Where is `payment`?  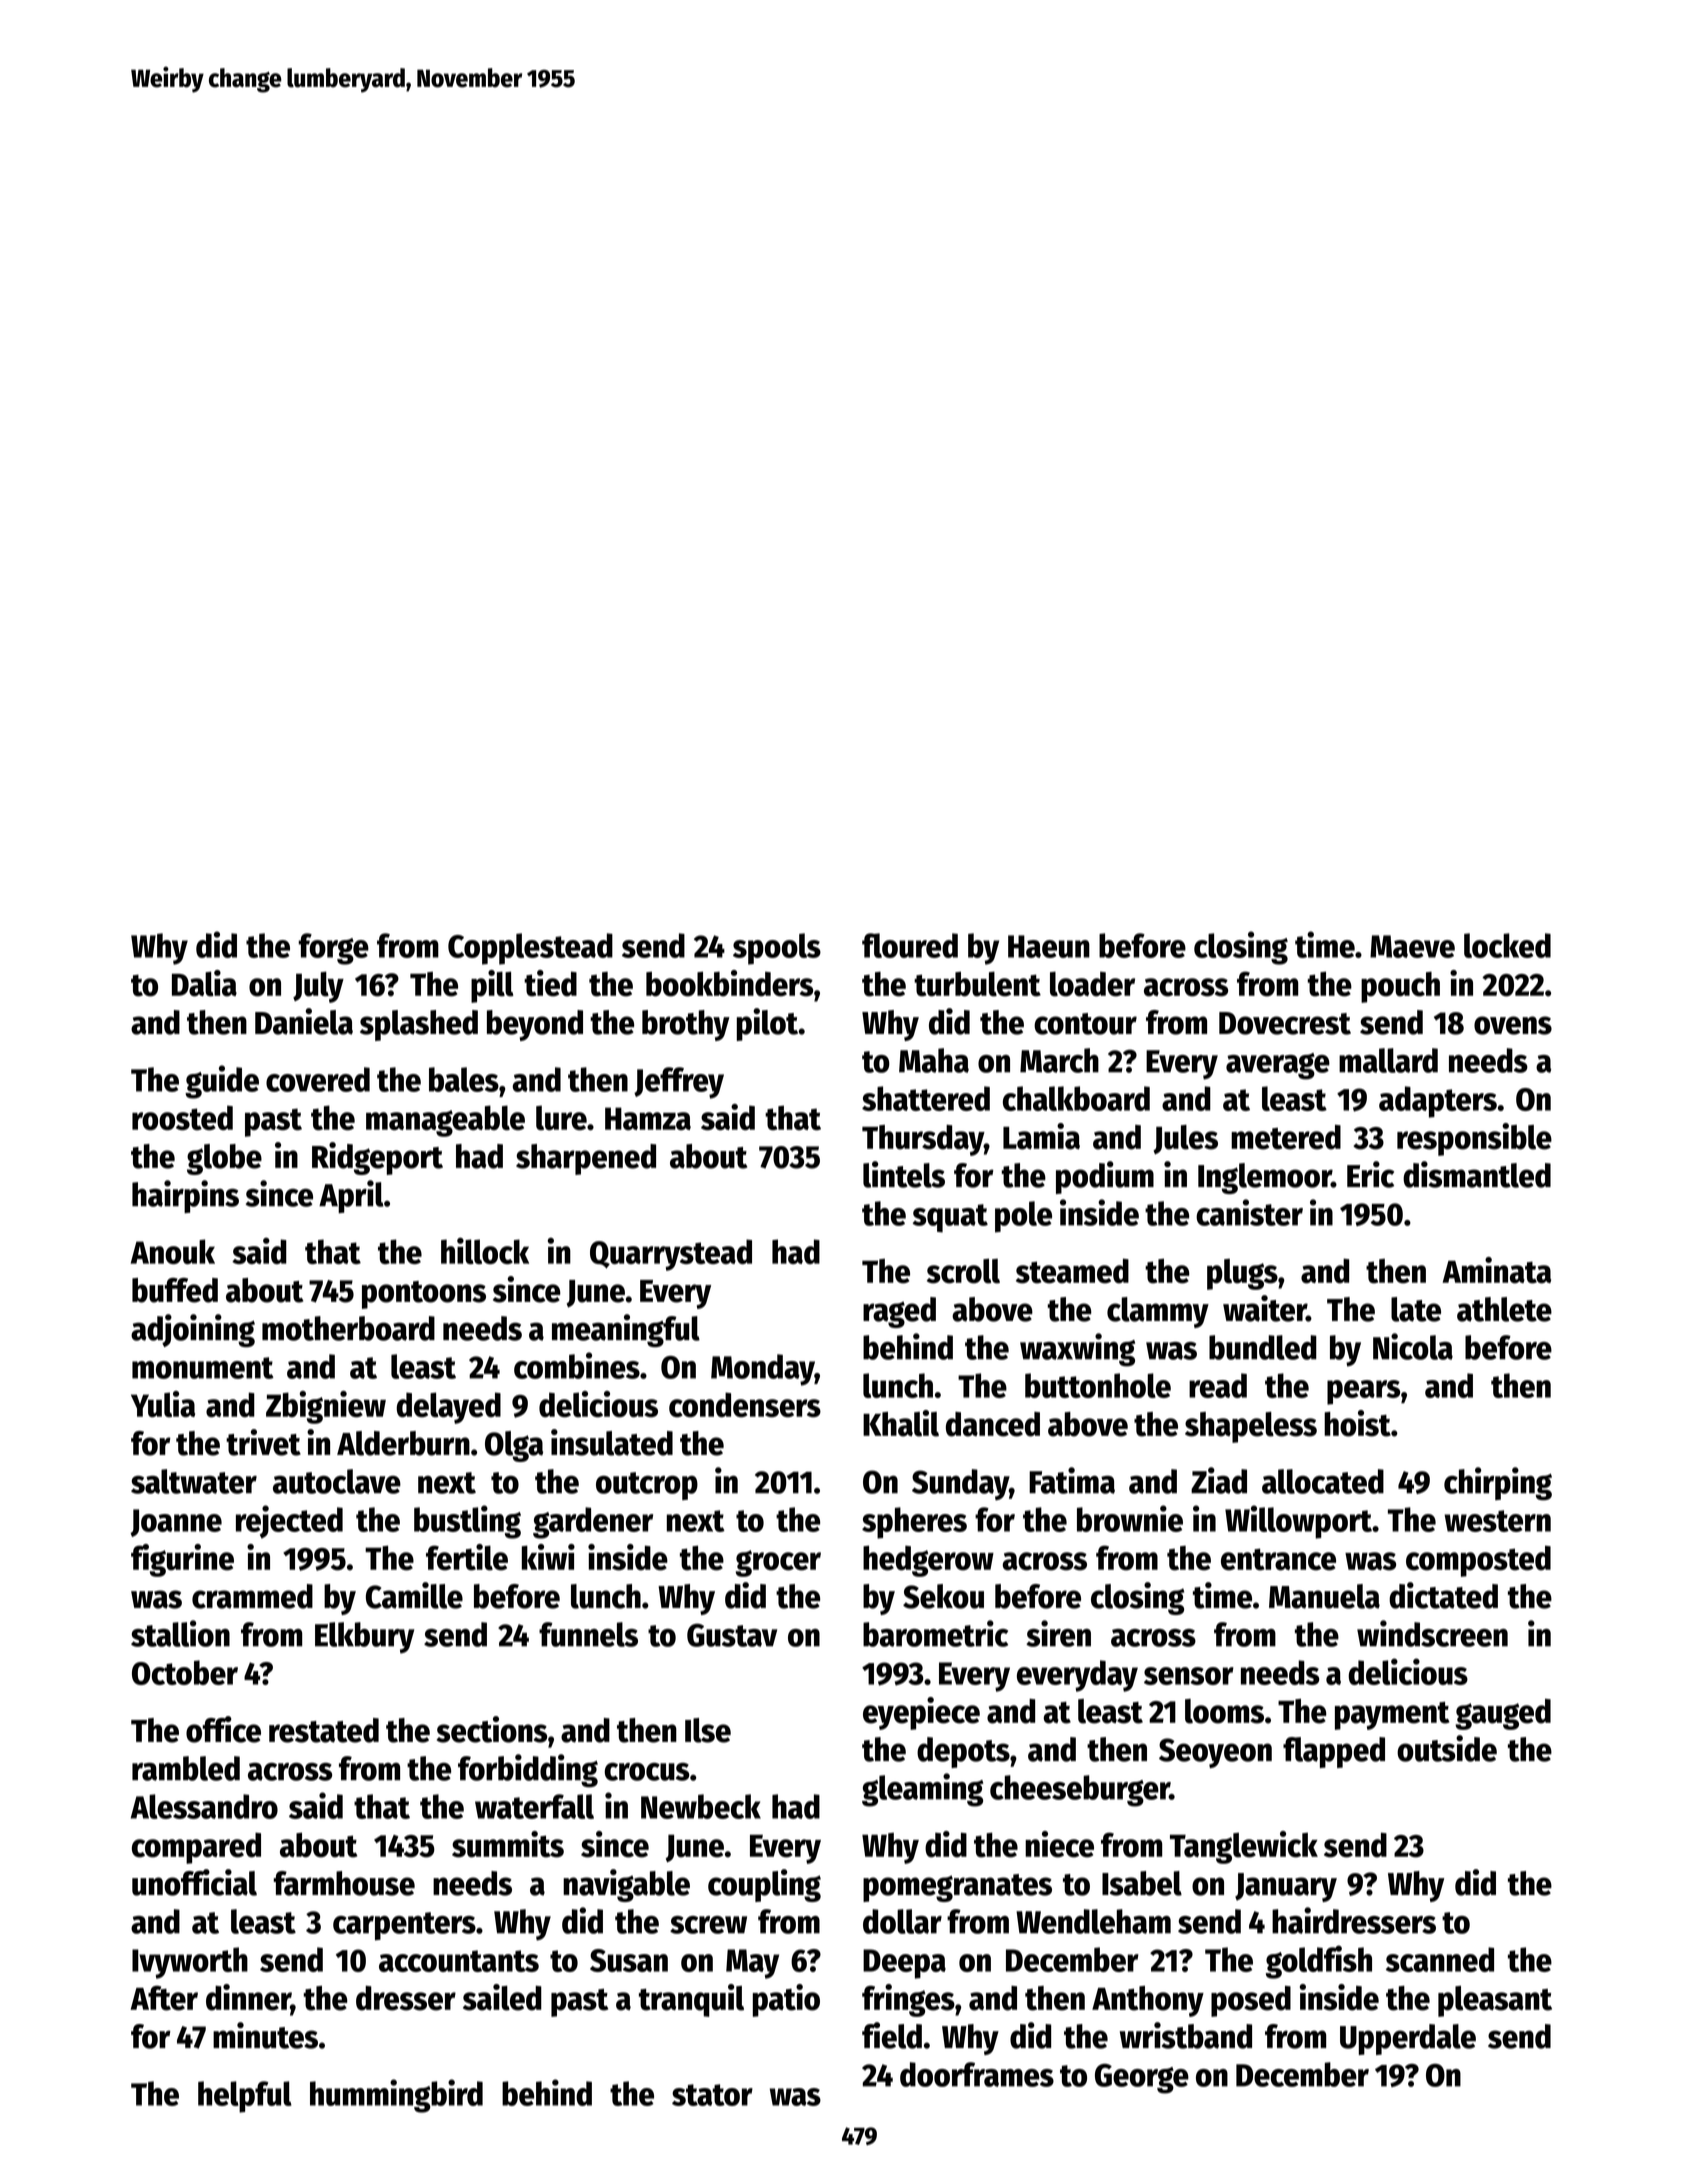 payment is located at coordinates (1392, 1716).
